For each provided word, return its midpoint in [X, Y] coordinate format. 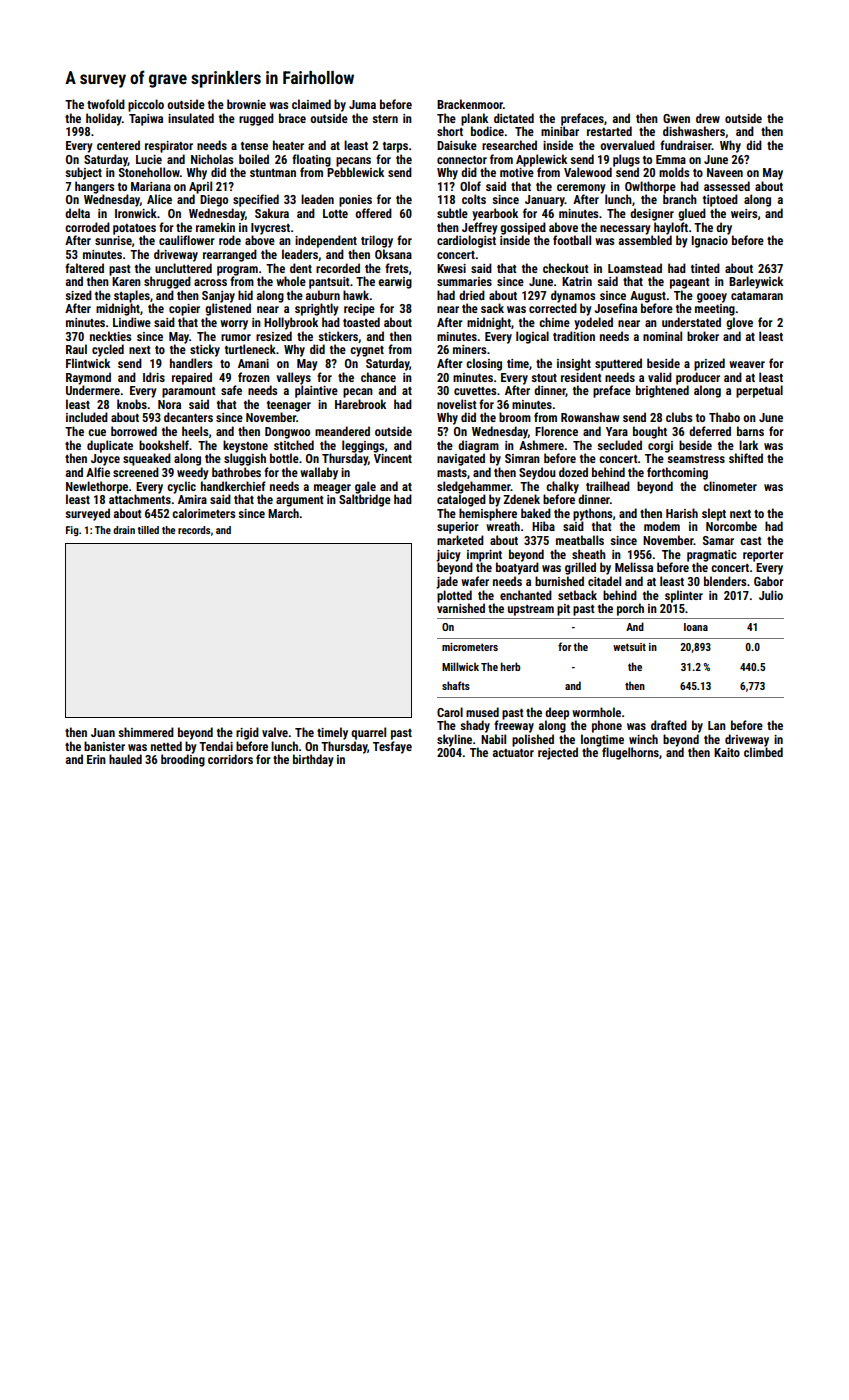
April [200, 187]
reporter [763, 556]
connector [462, 160]
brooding [183, 760]
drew [708, 118]
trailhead [608, 486]
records [194, 530]
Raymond [88, 378]
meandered [342, 431]
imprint [484, 556]
